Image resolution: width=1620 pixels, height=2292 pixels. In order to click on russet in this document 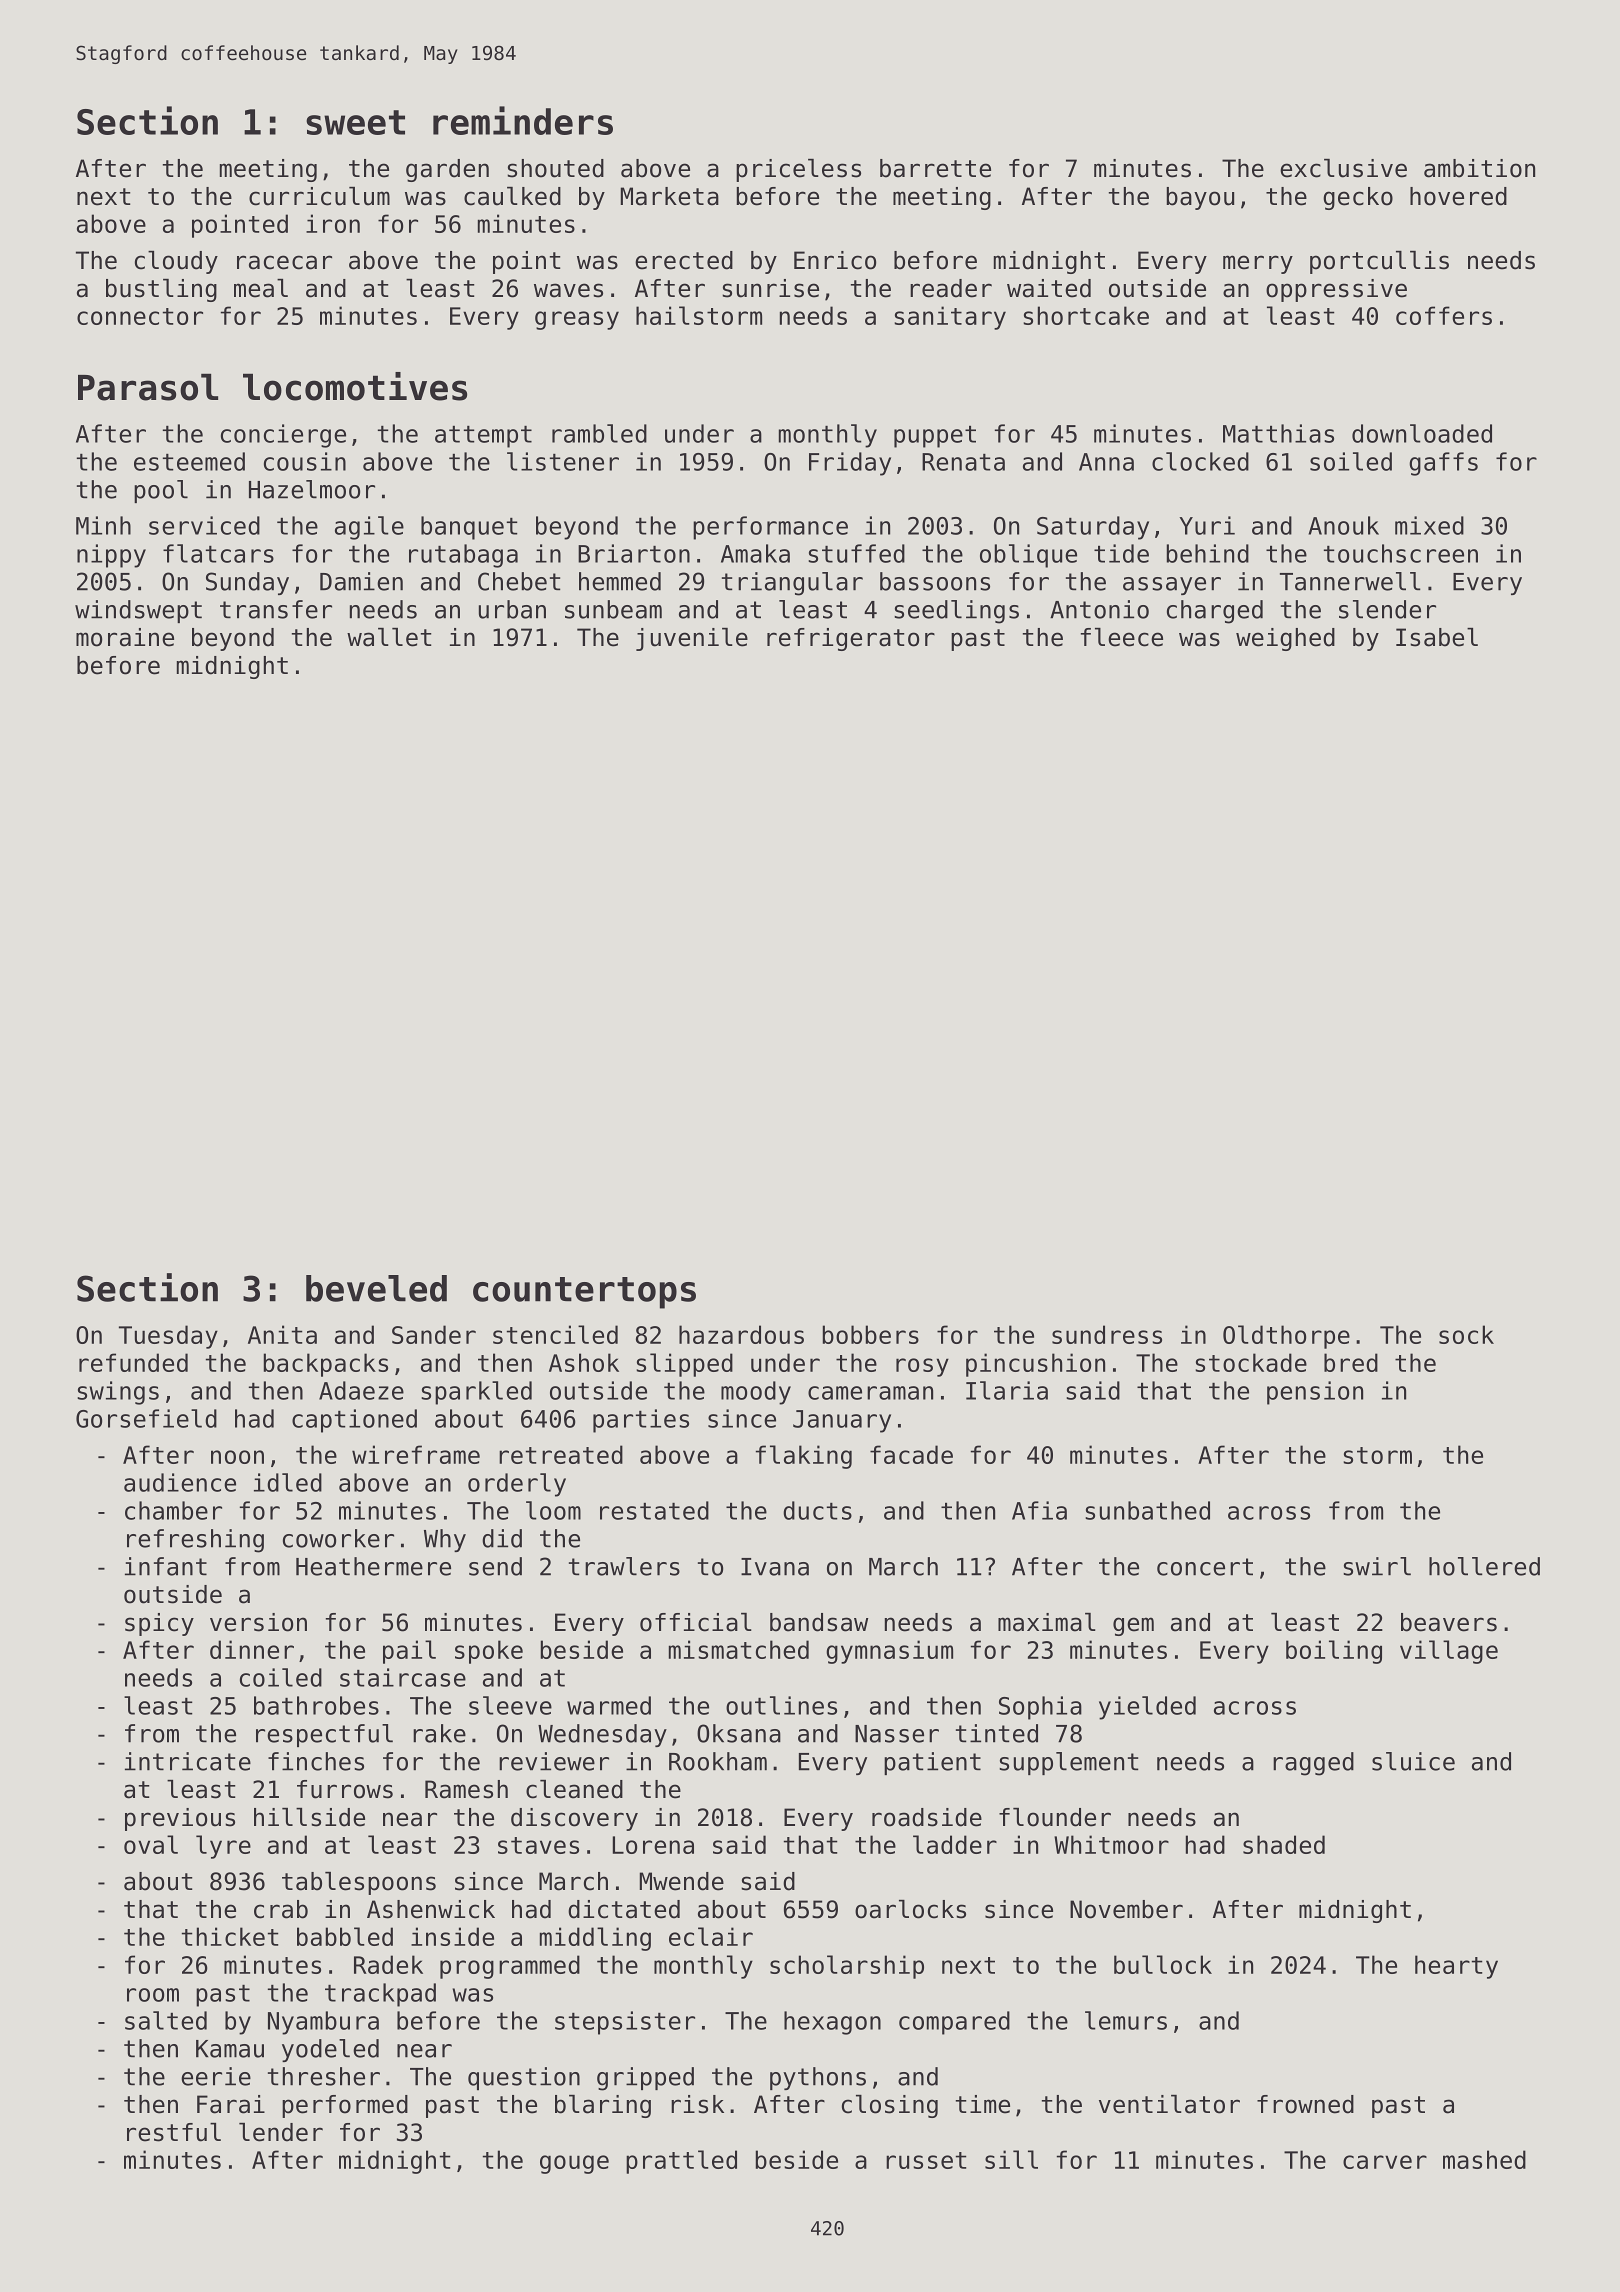, I will do `click(926, 2160)`.
